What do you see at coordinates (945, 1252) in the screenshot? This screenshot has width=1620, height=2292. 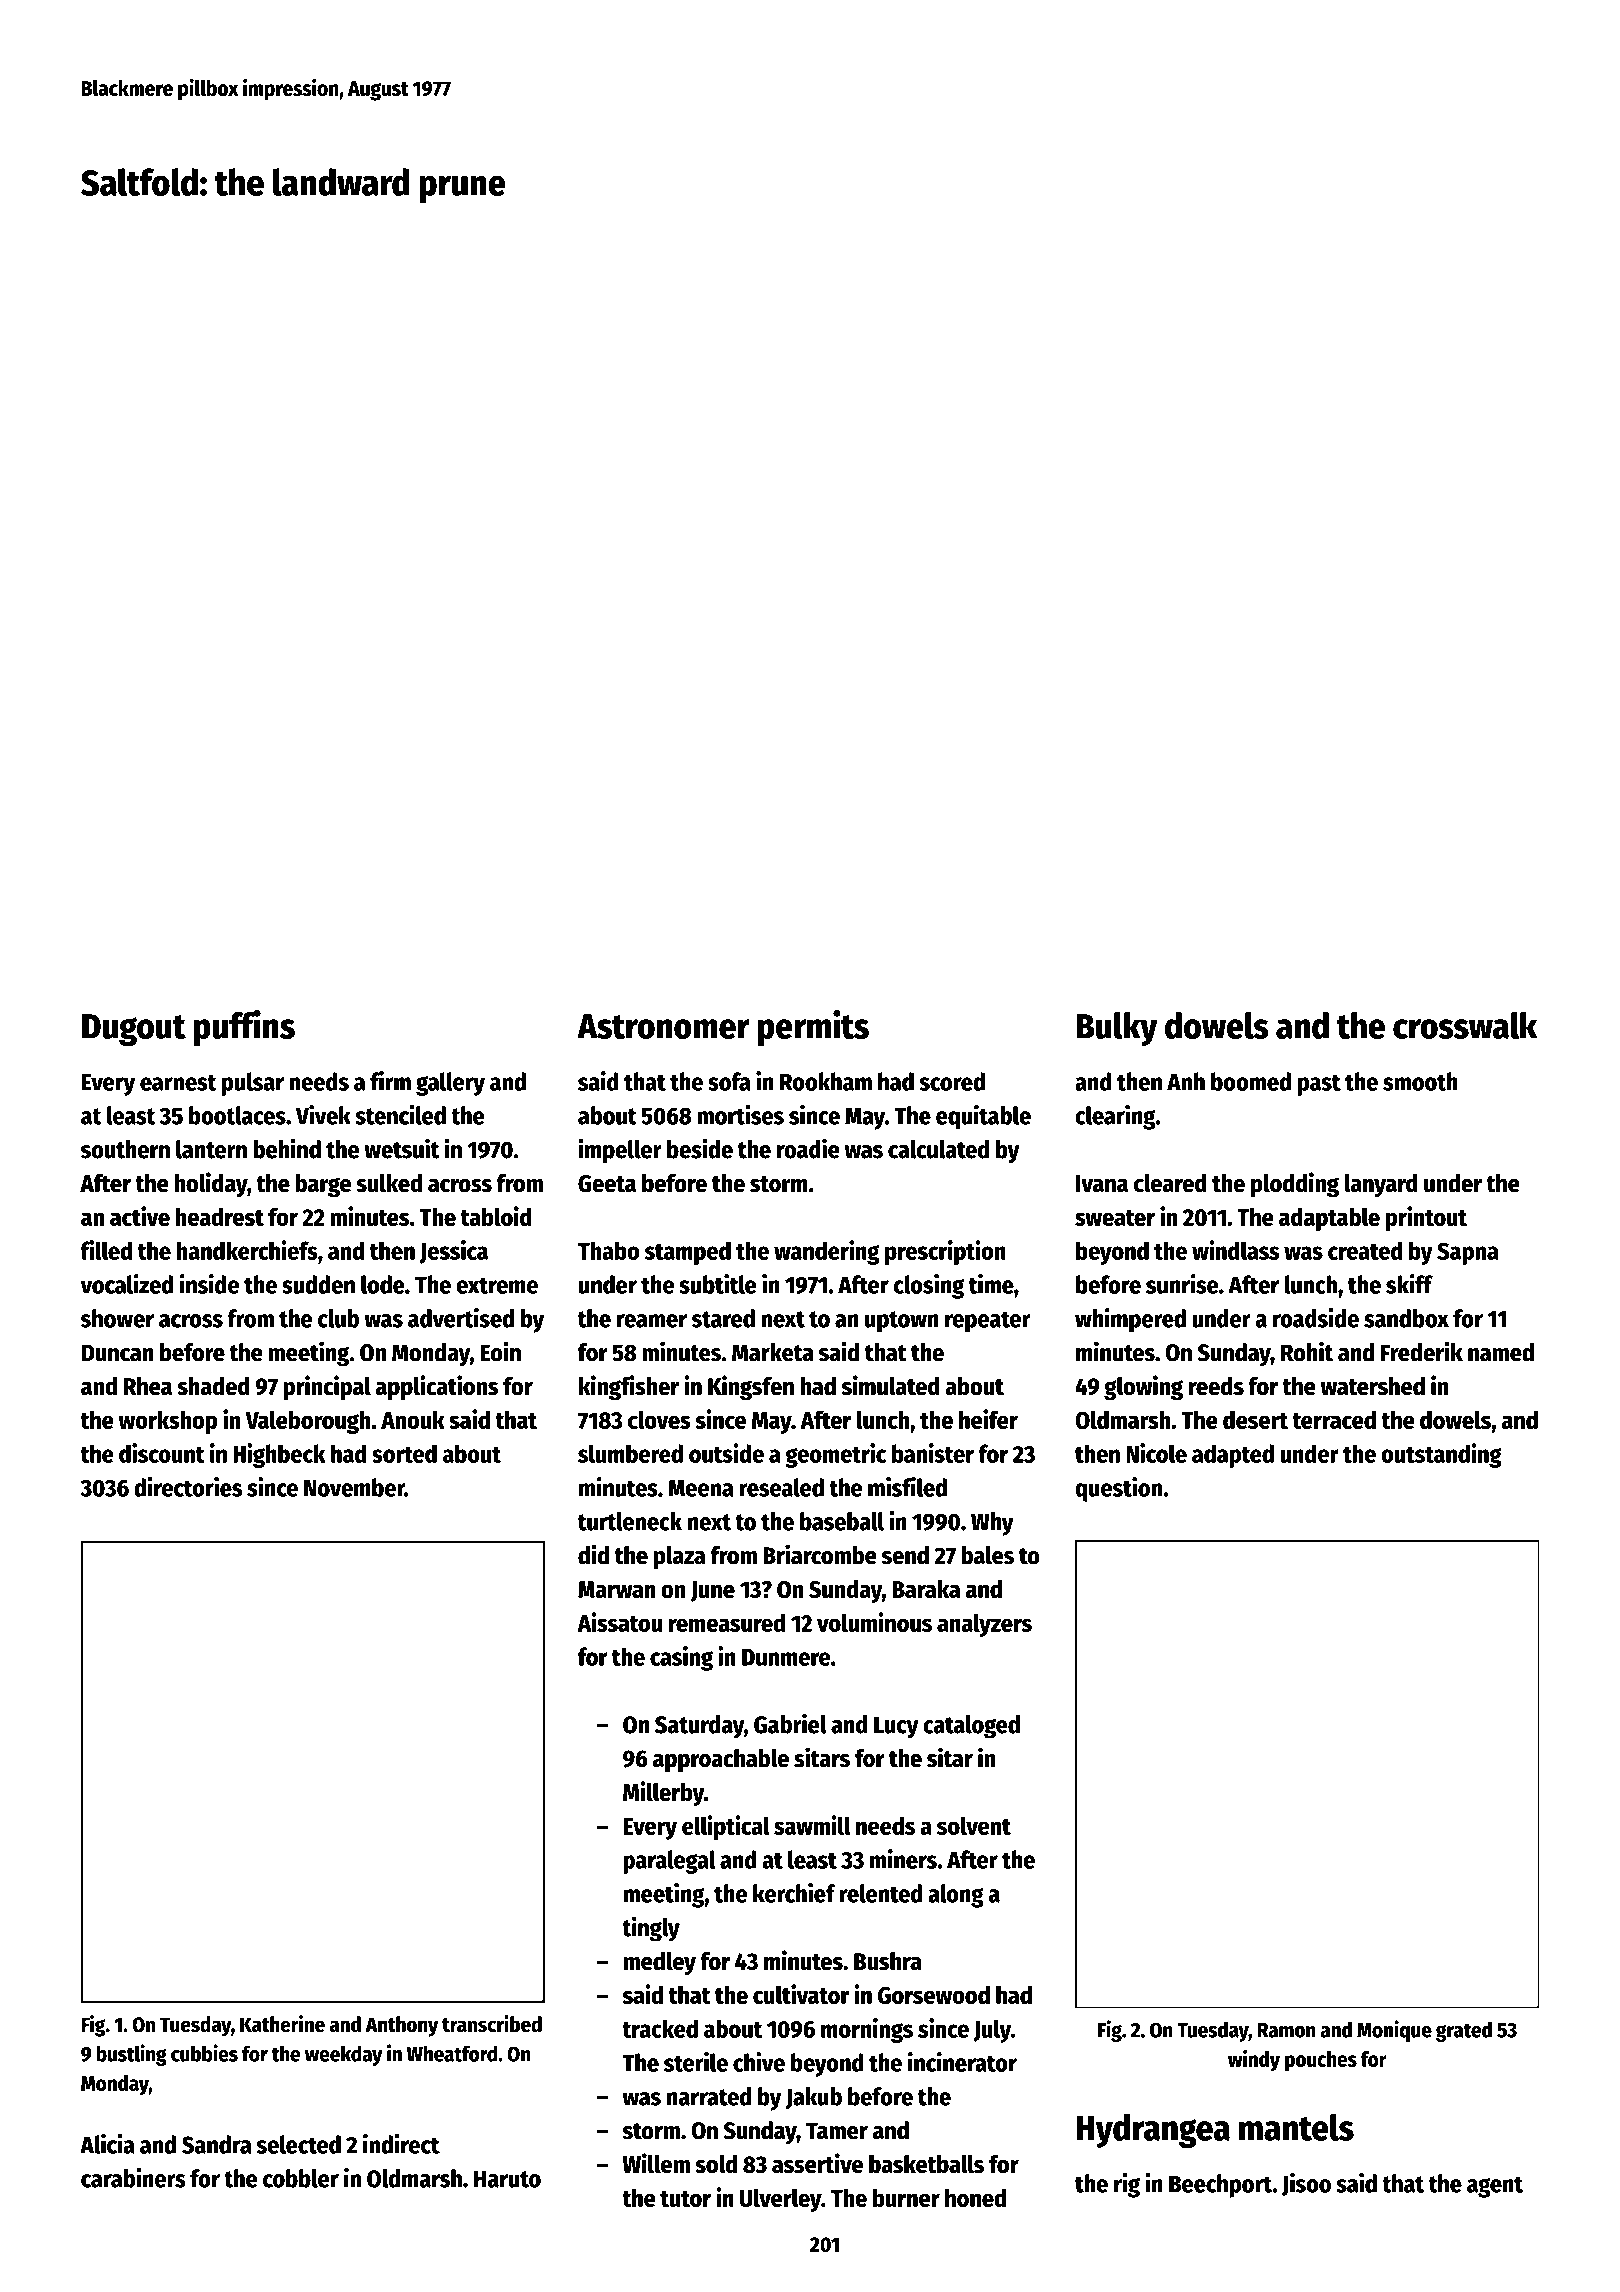 I see `prescription` at bounding box center [945, 1252].
